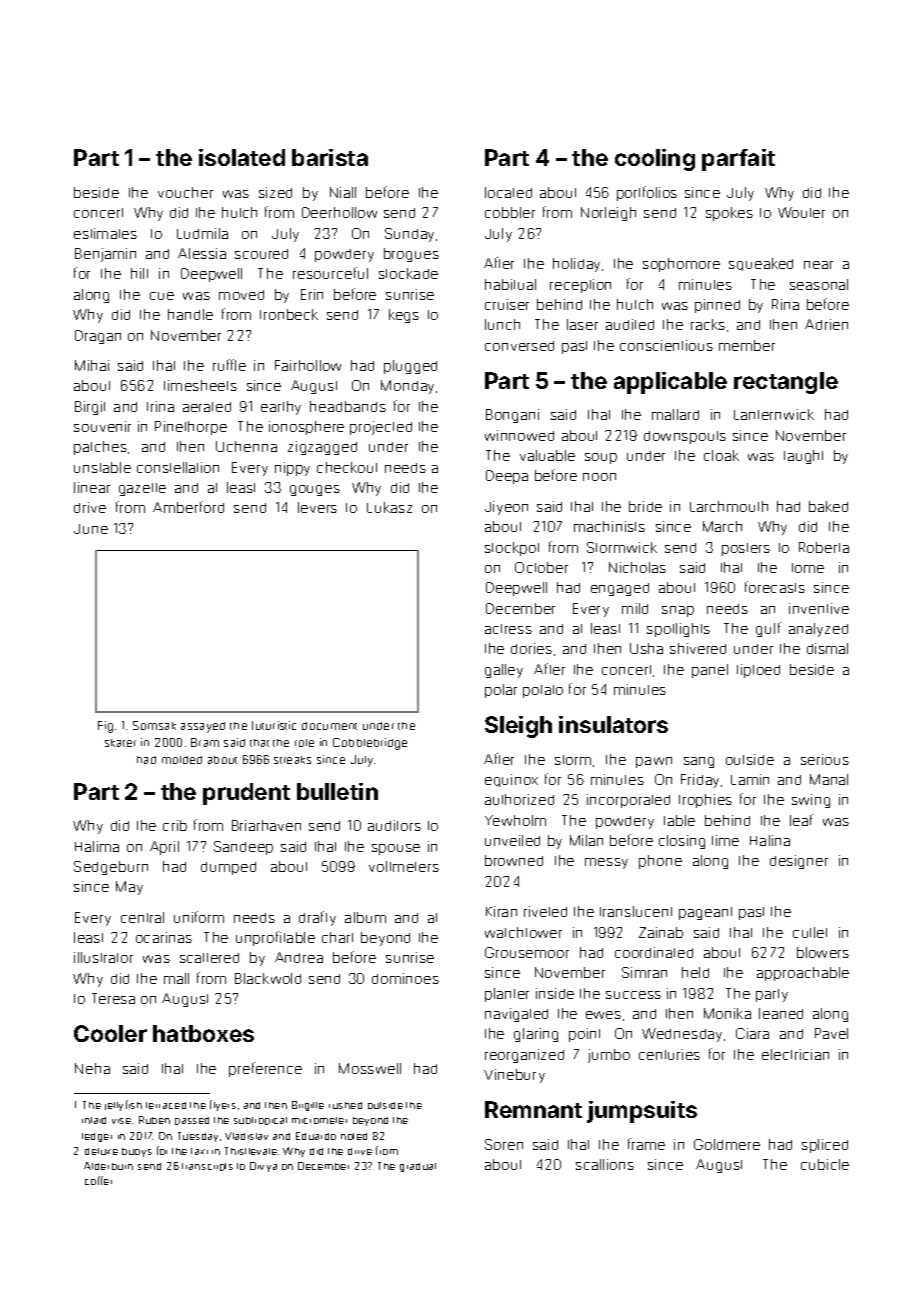 Image resolution: width=924 pixels, height=1314 pixels. What do you see at coordinates (188, 507) in the screenshot?
I see `Amberford` at bounding box center [188, 507].
